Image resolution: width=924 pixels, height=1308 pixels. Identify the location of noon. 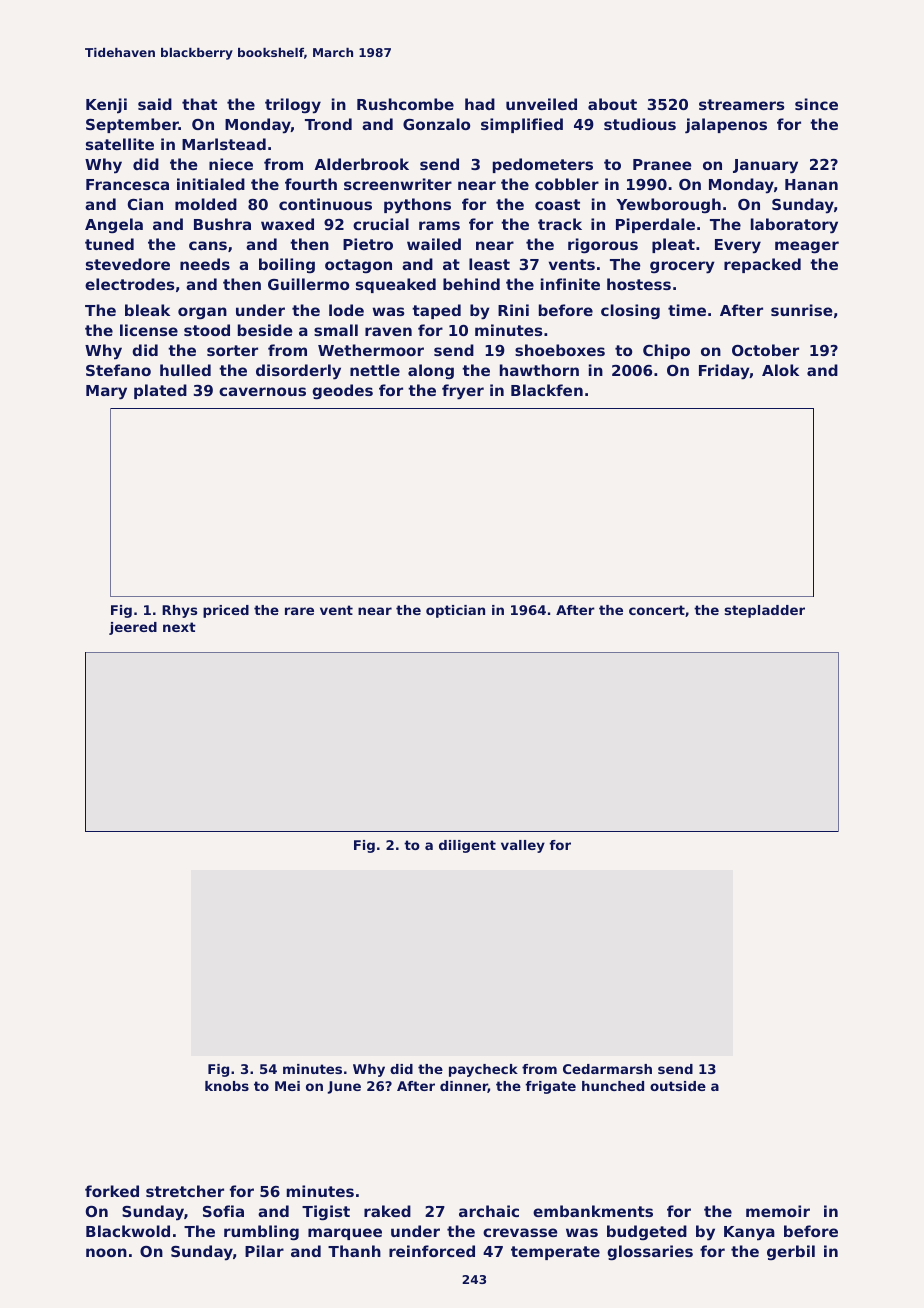
(106, 1252).
